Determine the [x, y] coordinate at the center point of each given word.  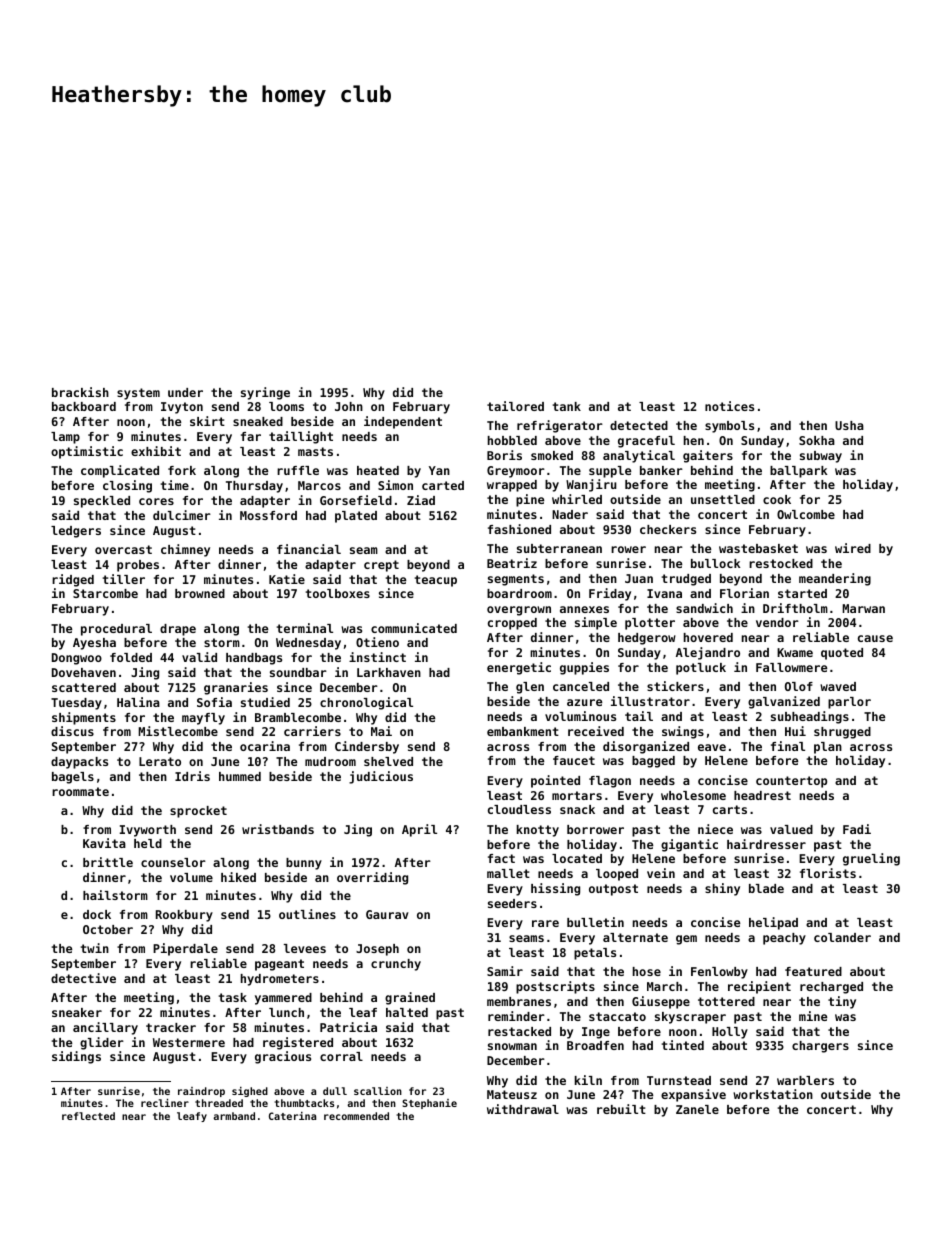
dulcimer [182, 515]
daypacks [79, 763]
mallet [508, 873]
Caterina [292, 1116]
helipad [773, 923]
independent [403, 422]
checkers [668, 529]
